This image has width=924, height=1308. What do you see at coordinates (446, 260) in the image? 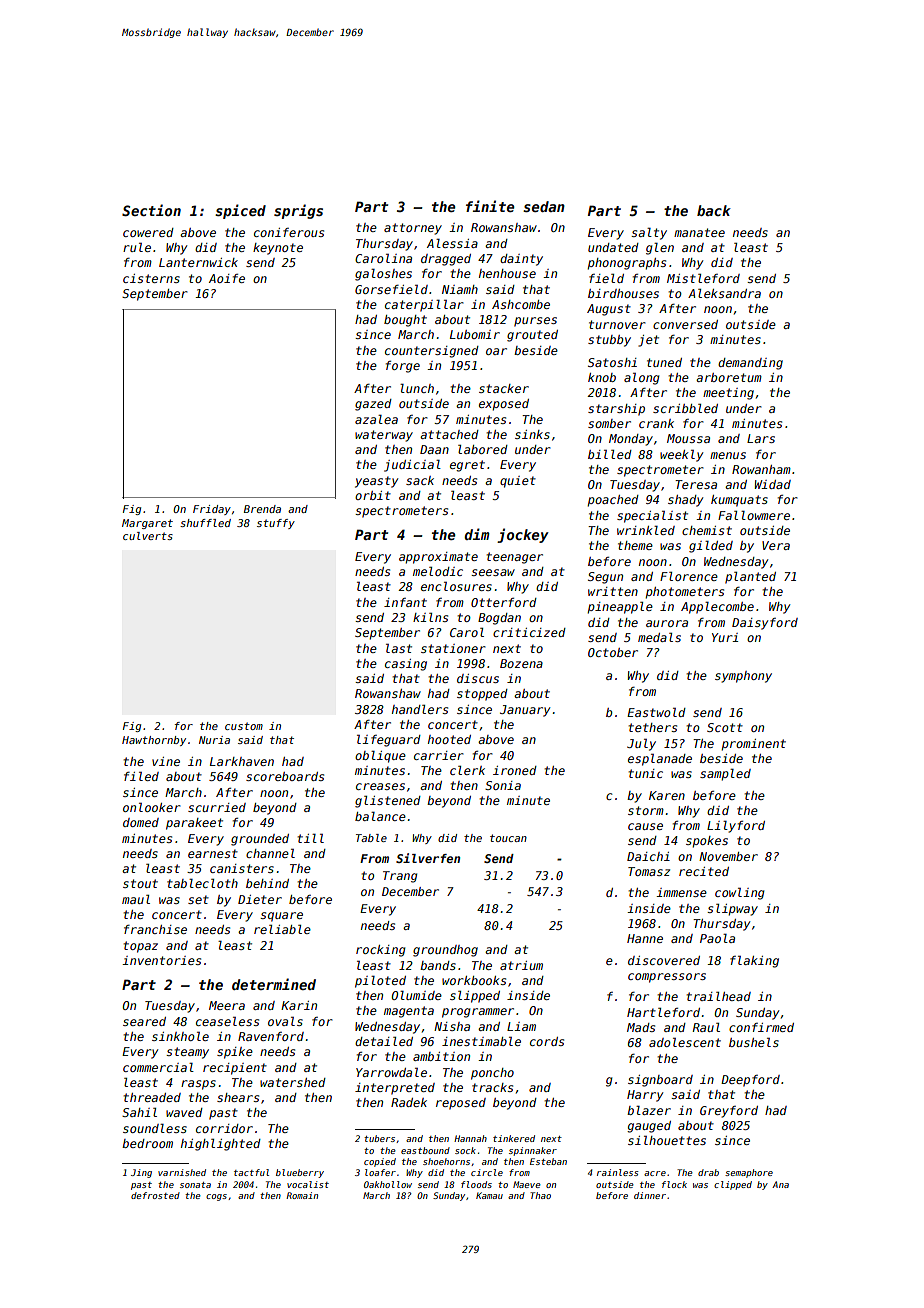
I see `dragged` at bounding box center [446, 260].
